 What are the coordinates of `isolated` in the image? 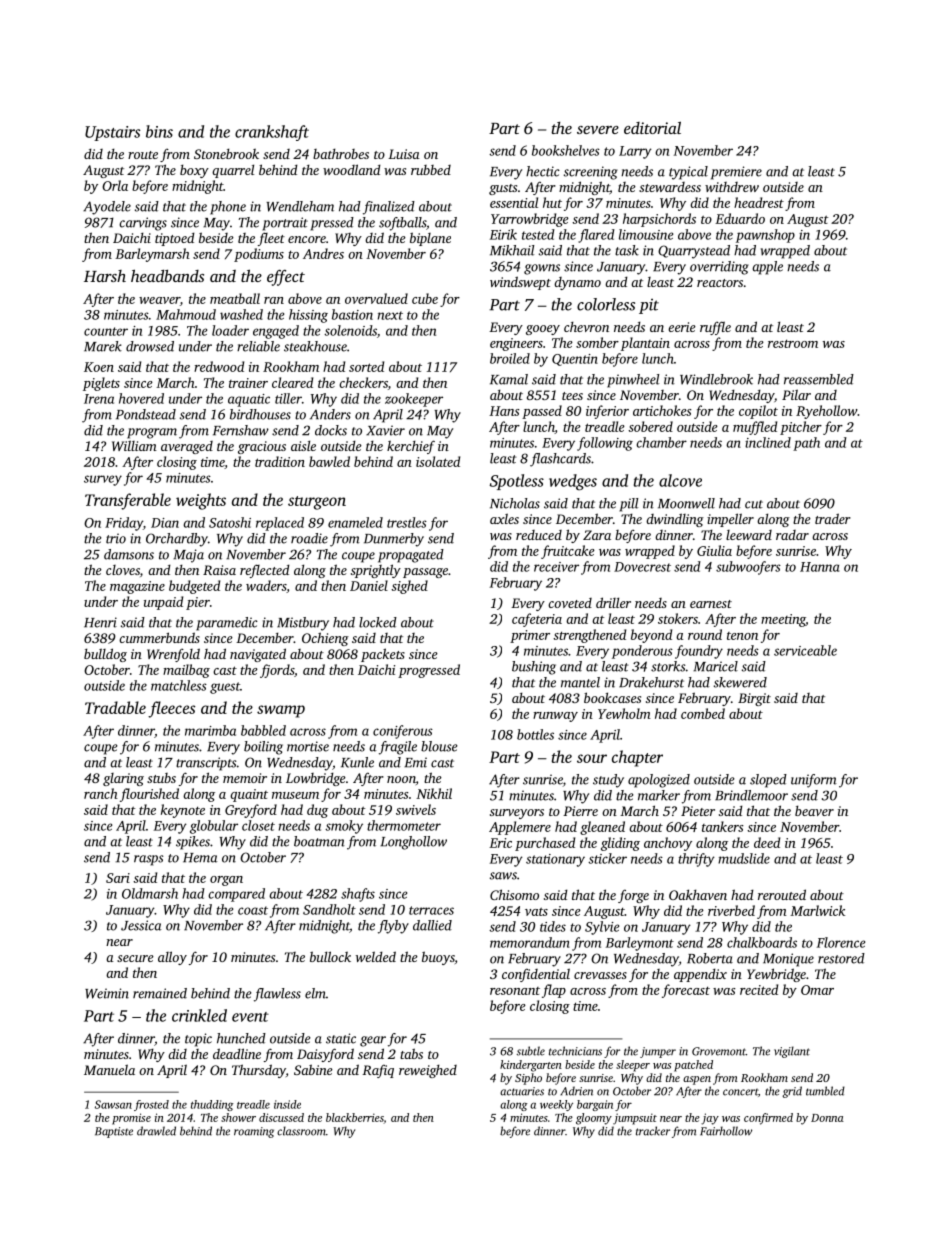 It's located at (438, 461).
